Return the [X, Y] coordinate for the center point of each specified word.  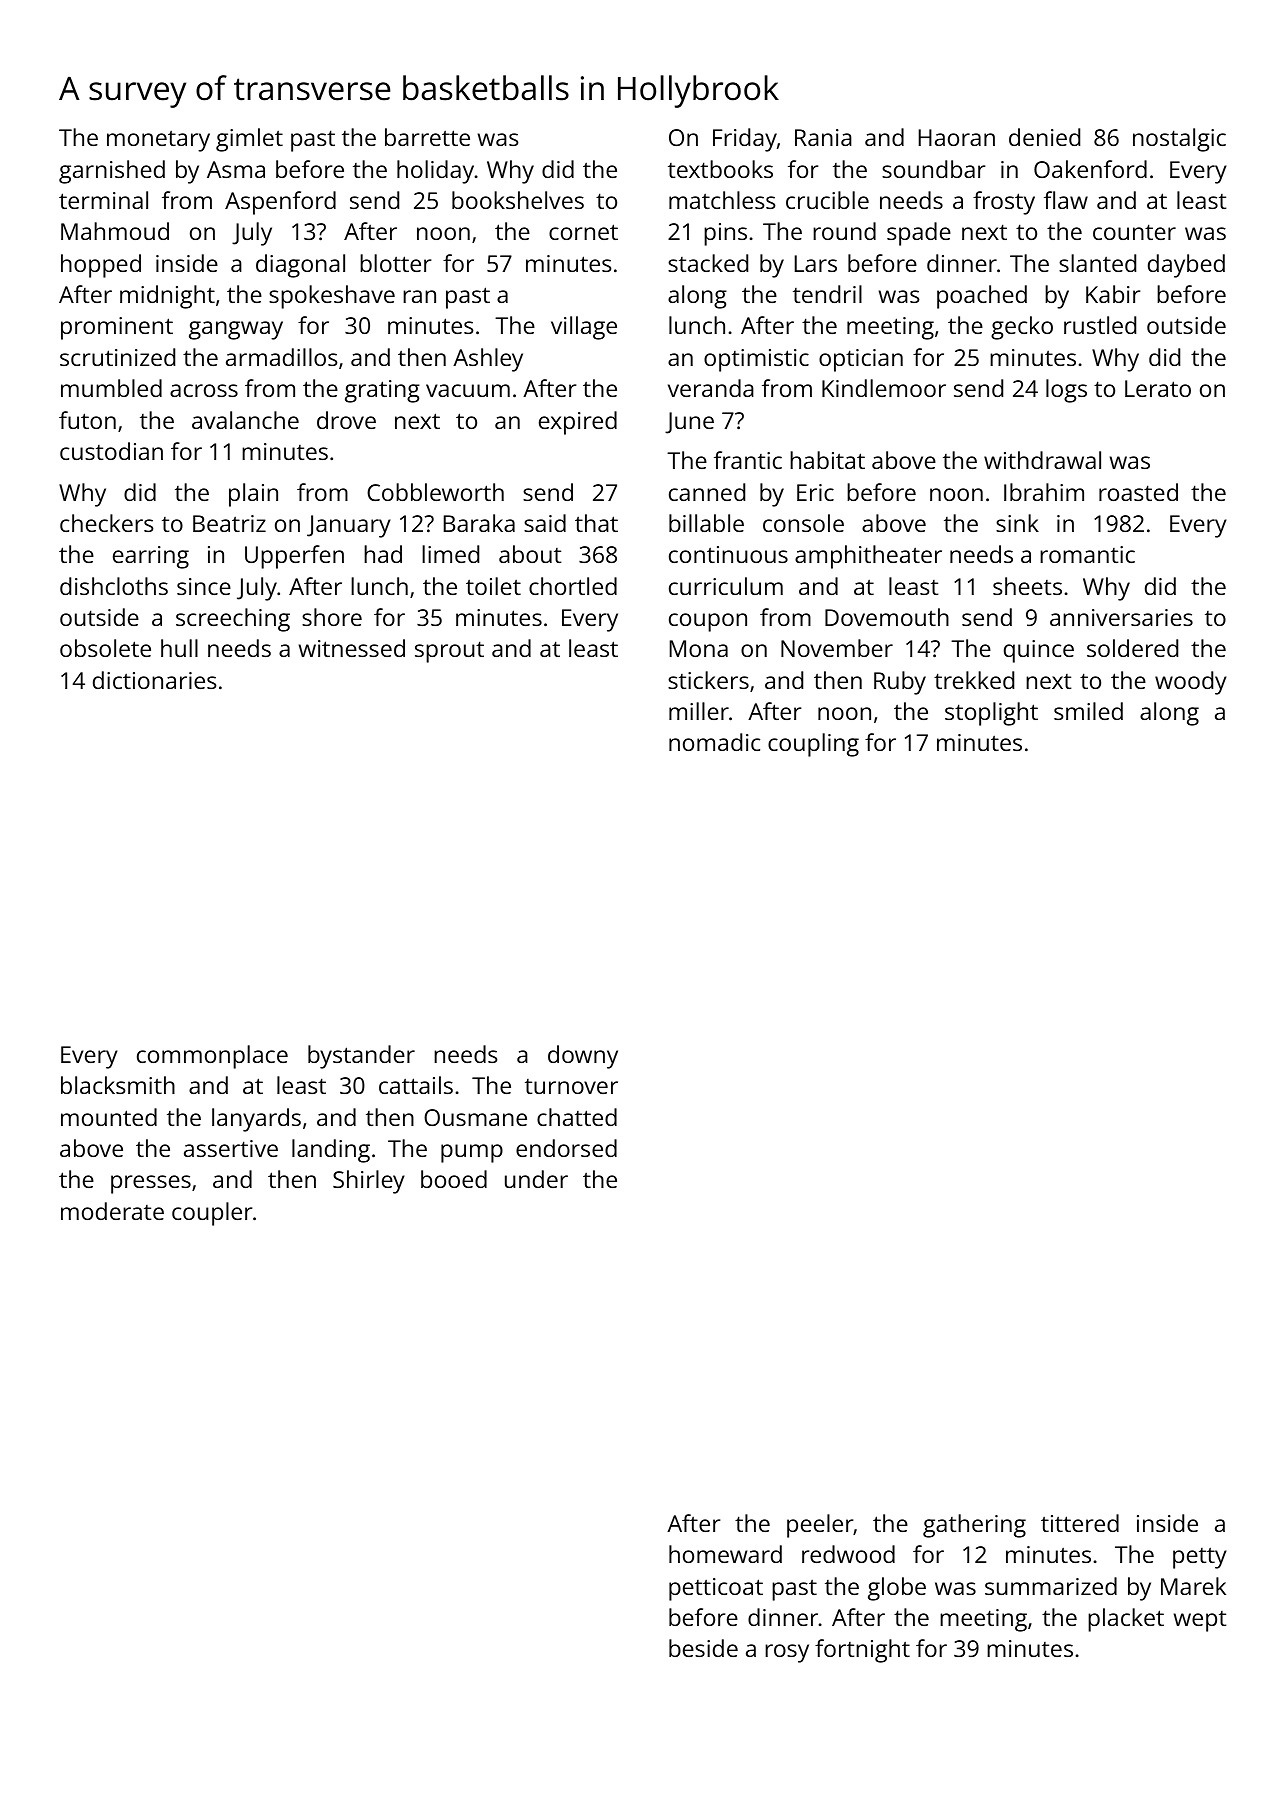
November [837, 648]
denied [1044, 137]
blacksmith [118, 1085]
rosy [787, 1653]
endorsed [566, 1148]
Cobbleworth [435, 492]
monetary [158, 141]
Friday [745, 140]
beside [703, 1648]
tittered [1080, 1523]
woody [1191, 683]
